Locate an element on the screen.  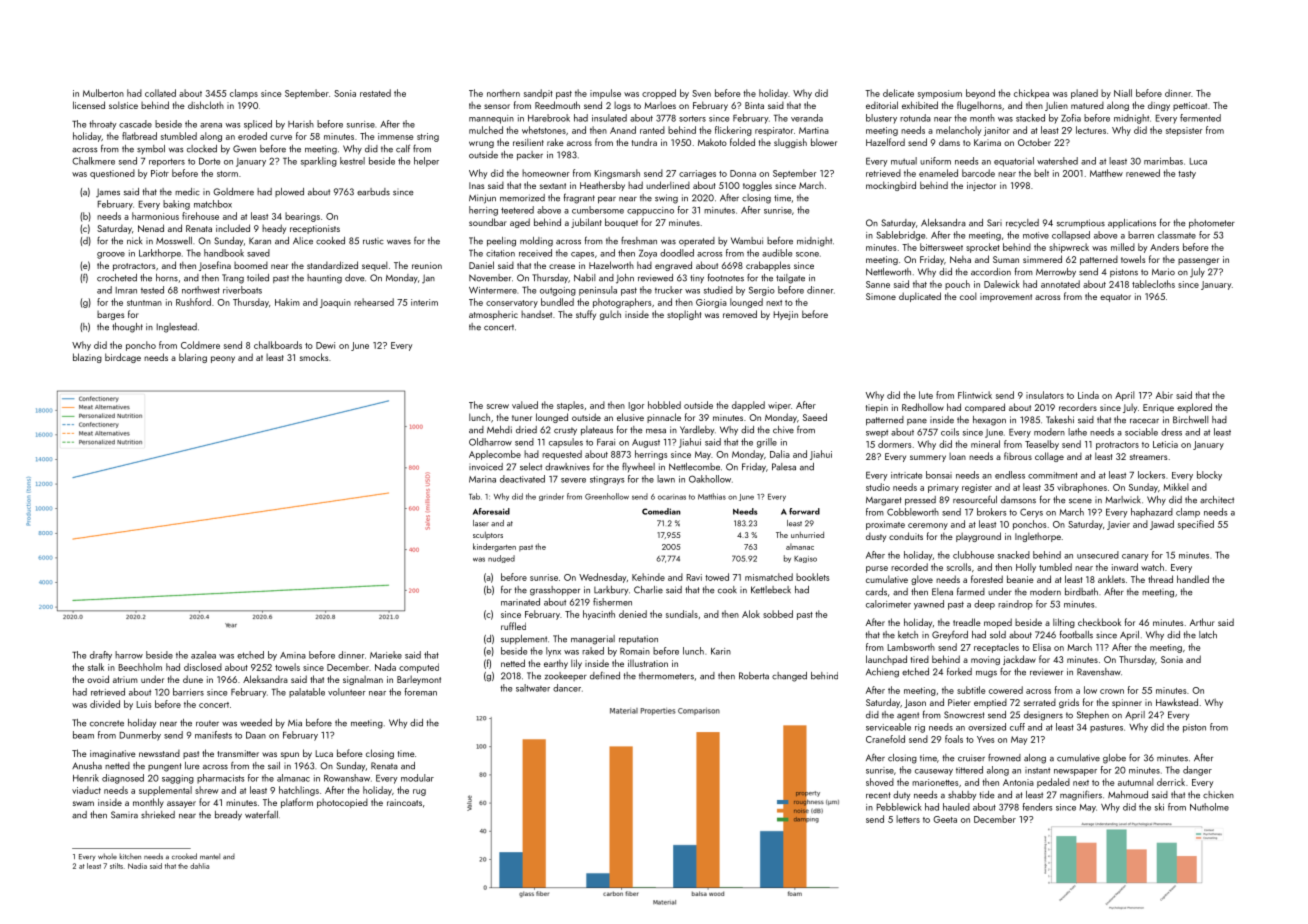
staples is located at coordinates (570, 406).
